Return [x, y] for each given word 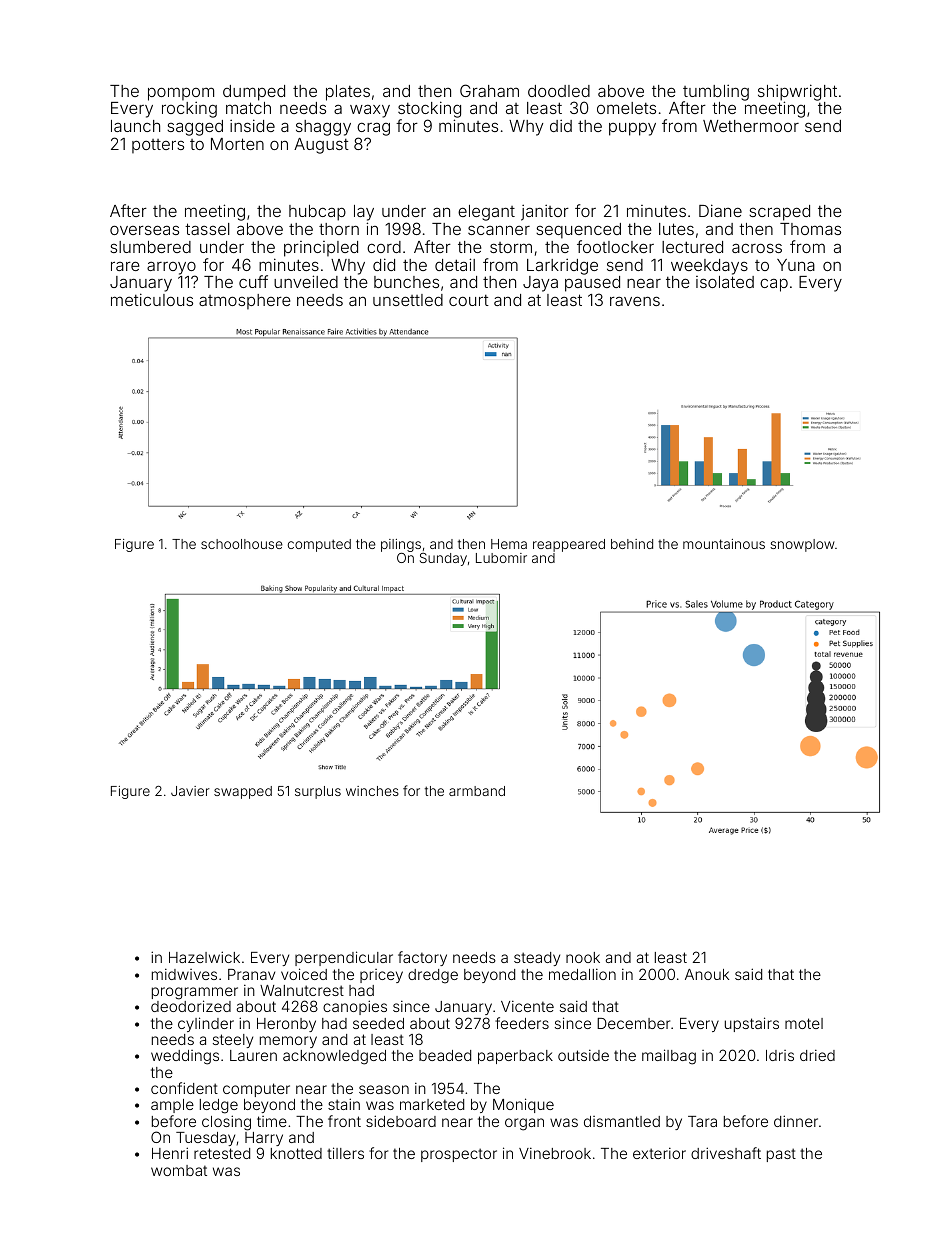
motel [804, 1023]
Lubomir [501, 558]
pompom [181, 94]
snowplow [802, 545]
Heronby [286, 1025]
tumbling [716, 92]
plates [348, 93]
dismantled [622, 1121]
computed [319, 545]
